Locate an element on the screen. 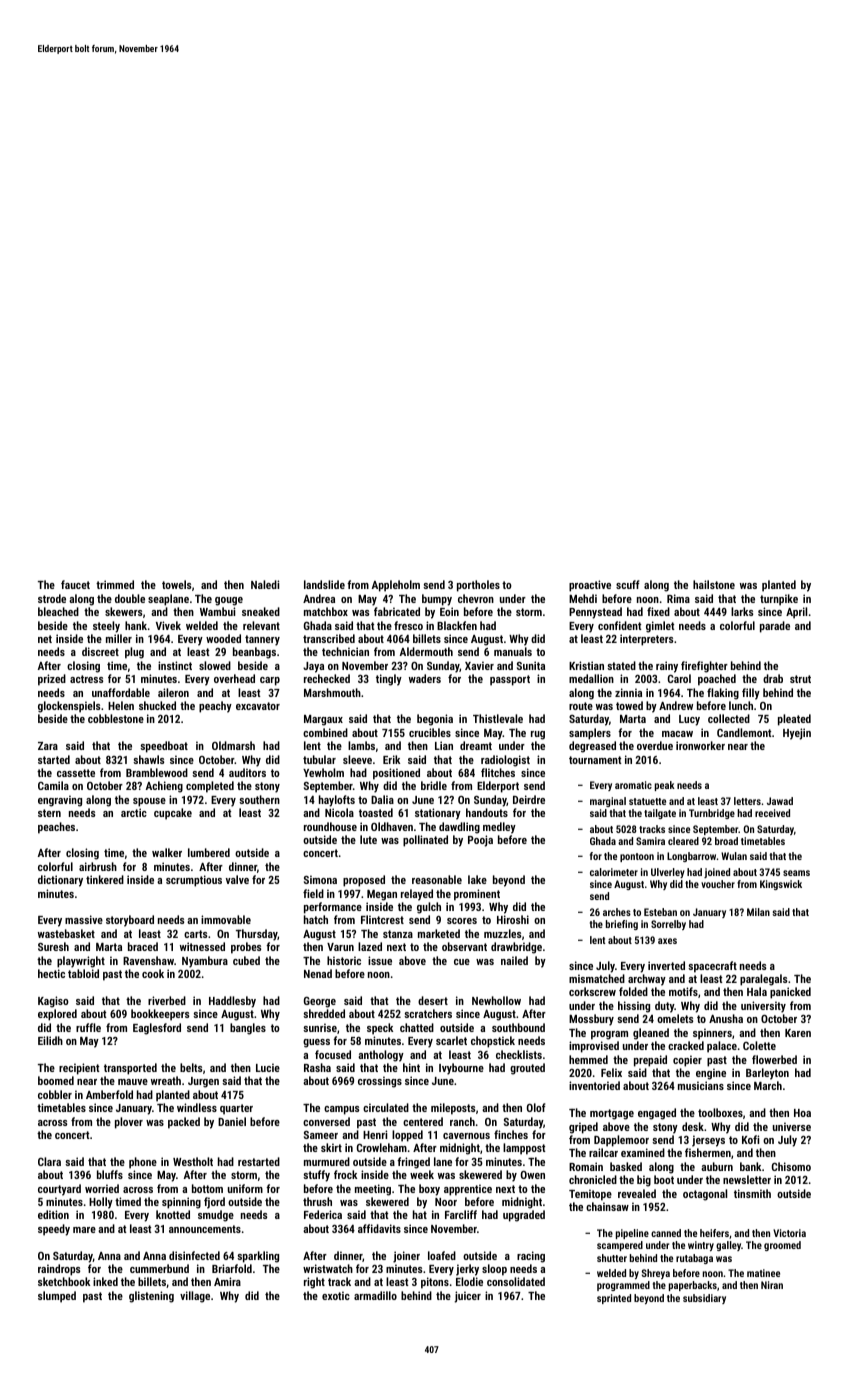 The image size is (849, 1400). hailstone is located at coordinates (714, 584).
